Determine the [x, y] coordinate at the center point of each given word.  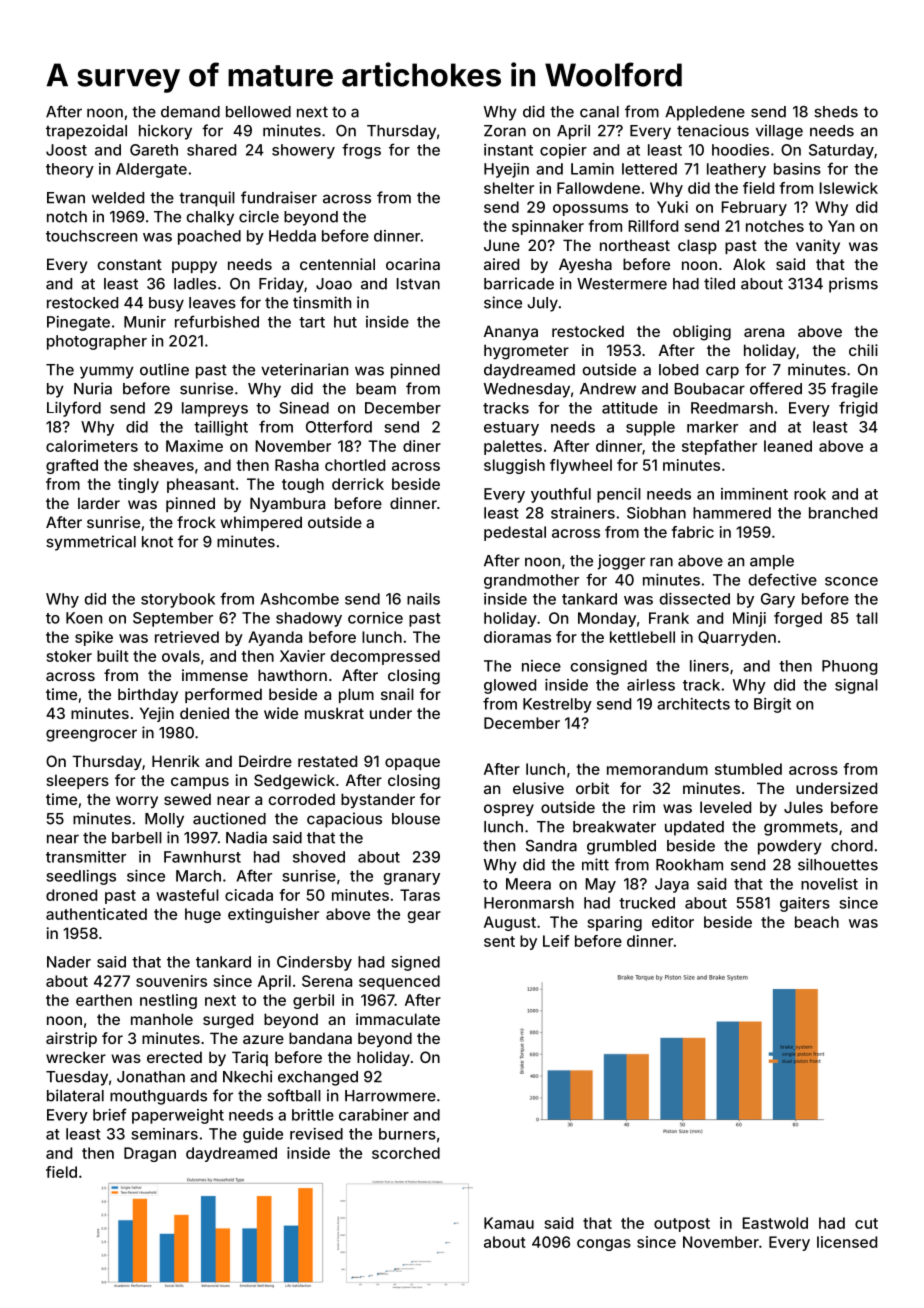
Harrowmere [390, 1096]
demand [190, 112]
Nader [69, 962]
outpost [682, 1225]
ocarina [413, 264]
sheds [836, 112]
